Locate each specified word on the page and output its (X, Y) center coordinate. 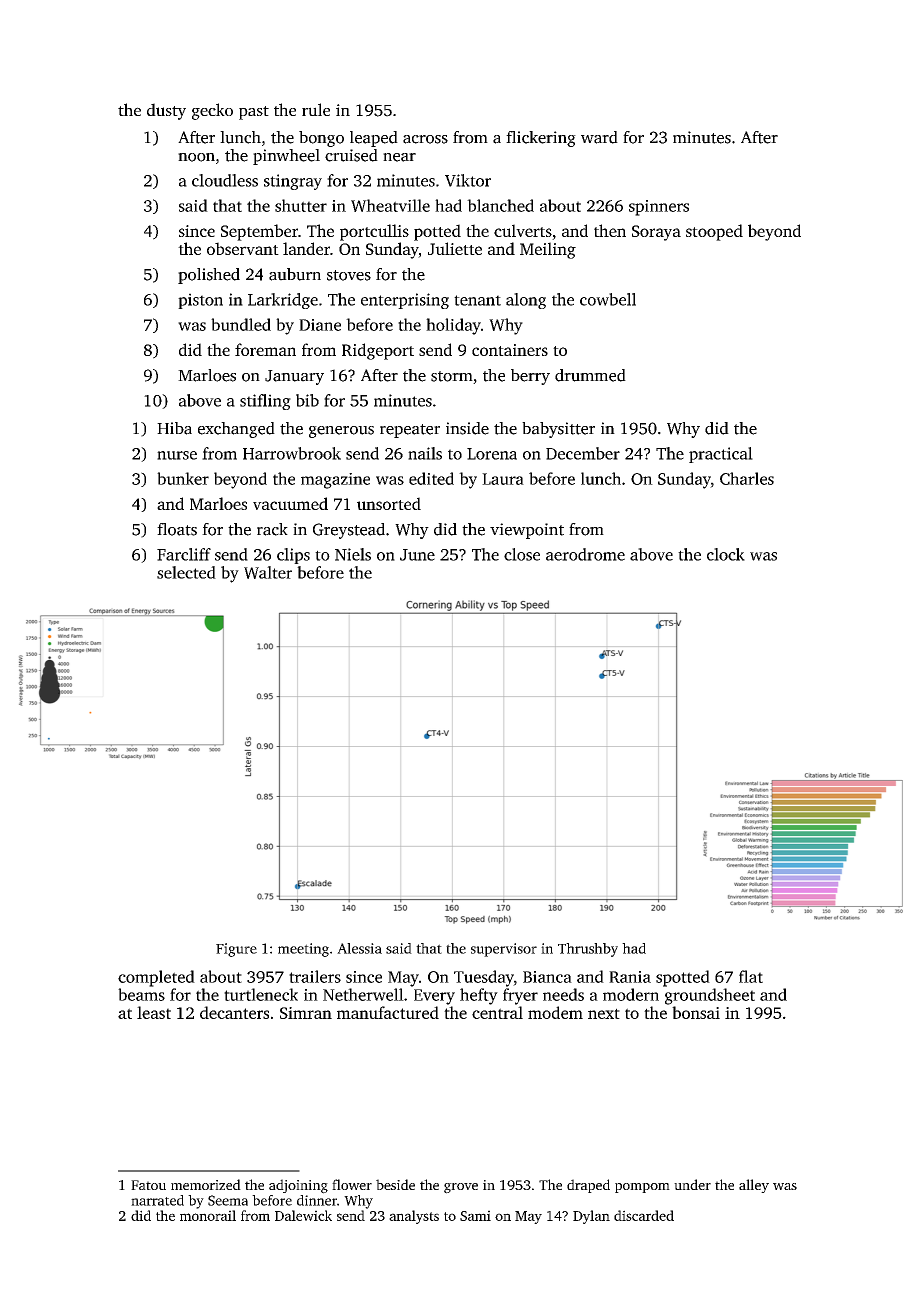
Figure (236, 950)
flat (751, 976)
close (522, 554)
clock (726, 554)
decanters (234, 1012)
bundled (241, 324)
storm (452, 376)
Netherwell (363, 994)
